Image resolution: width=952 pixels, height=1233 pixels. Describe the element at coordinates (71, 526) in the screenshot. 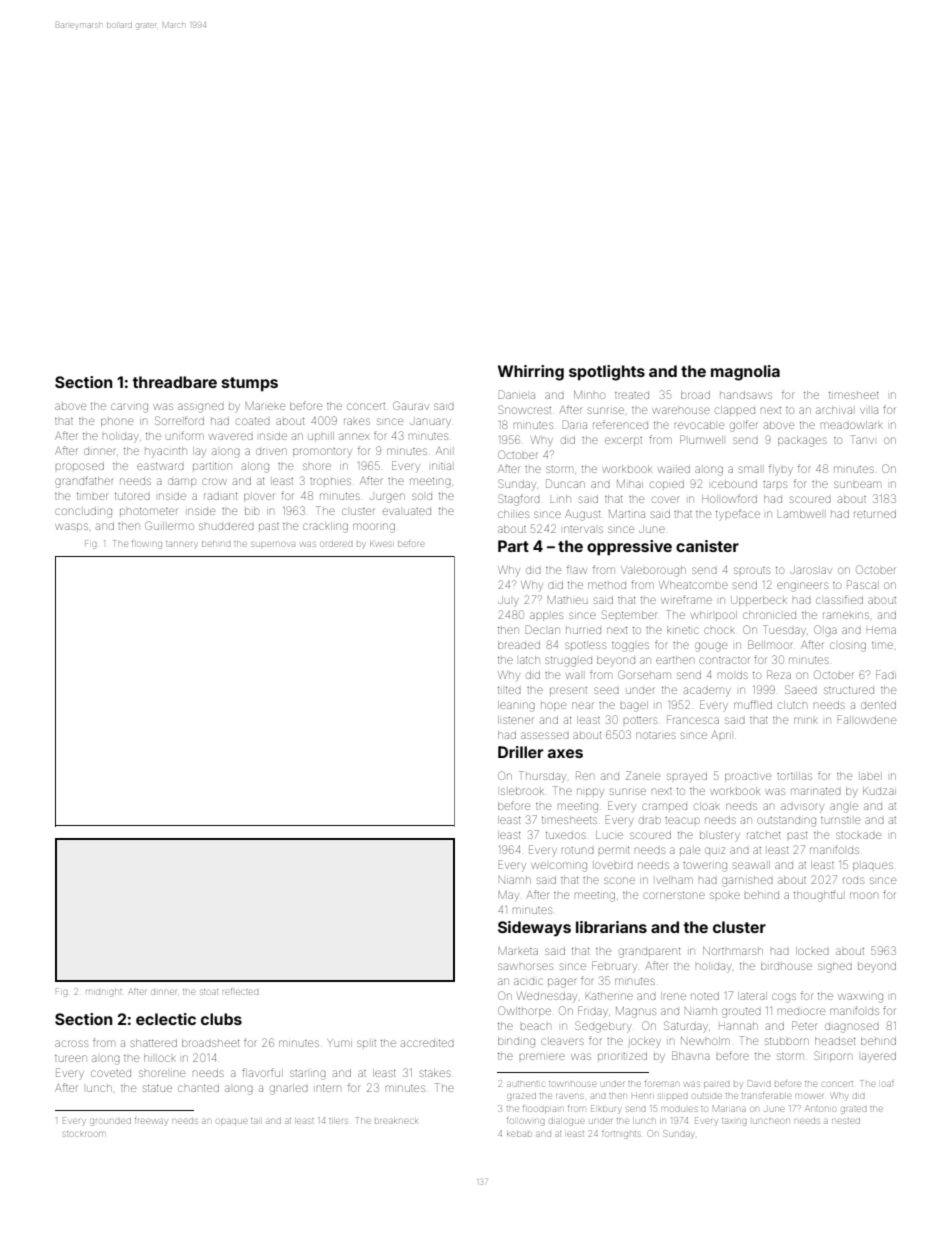

I see `wasps` at that location.
